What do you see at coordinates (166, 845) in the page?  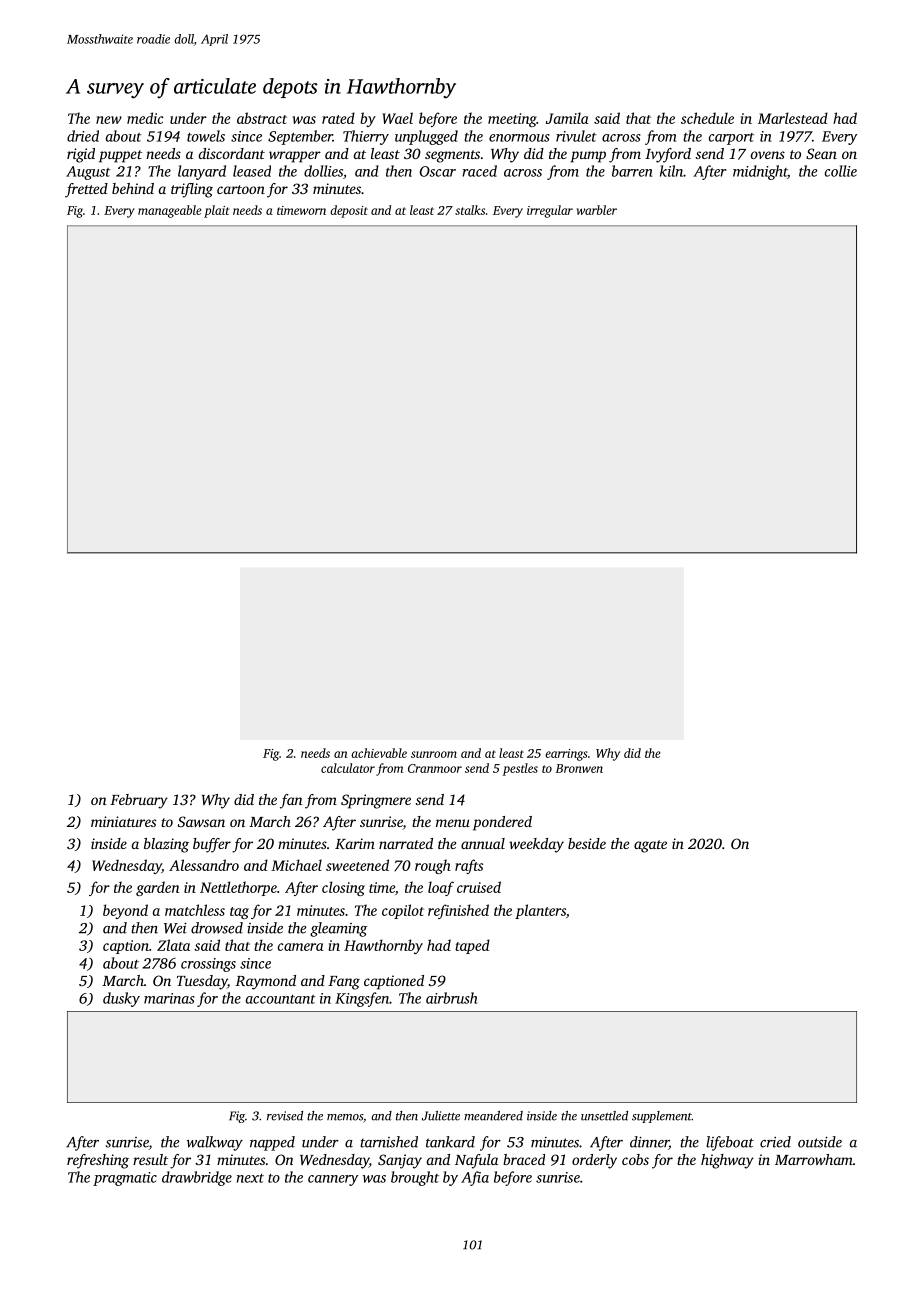 I see `blazing` at bounding box center [166, 845].
